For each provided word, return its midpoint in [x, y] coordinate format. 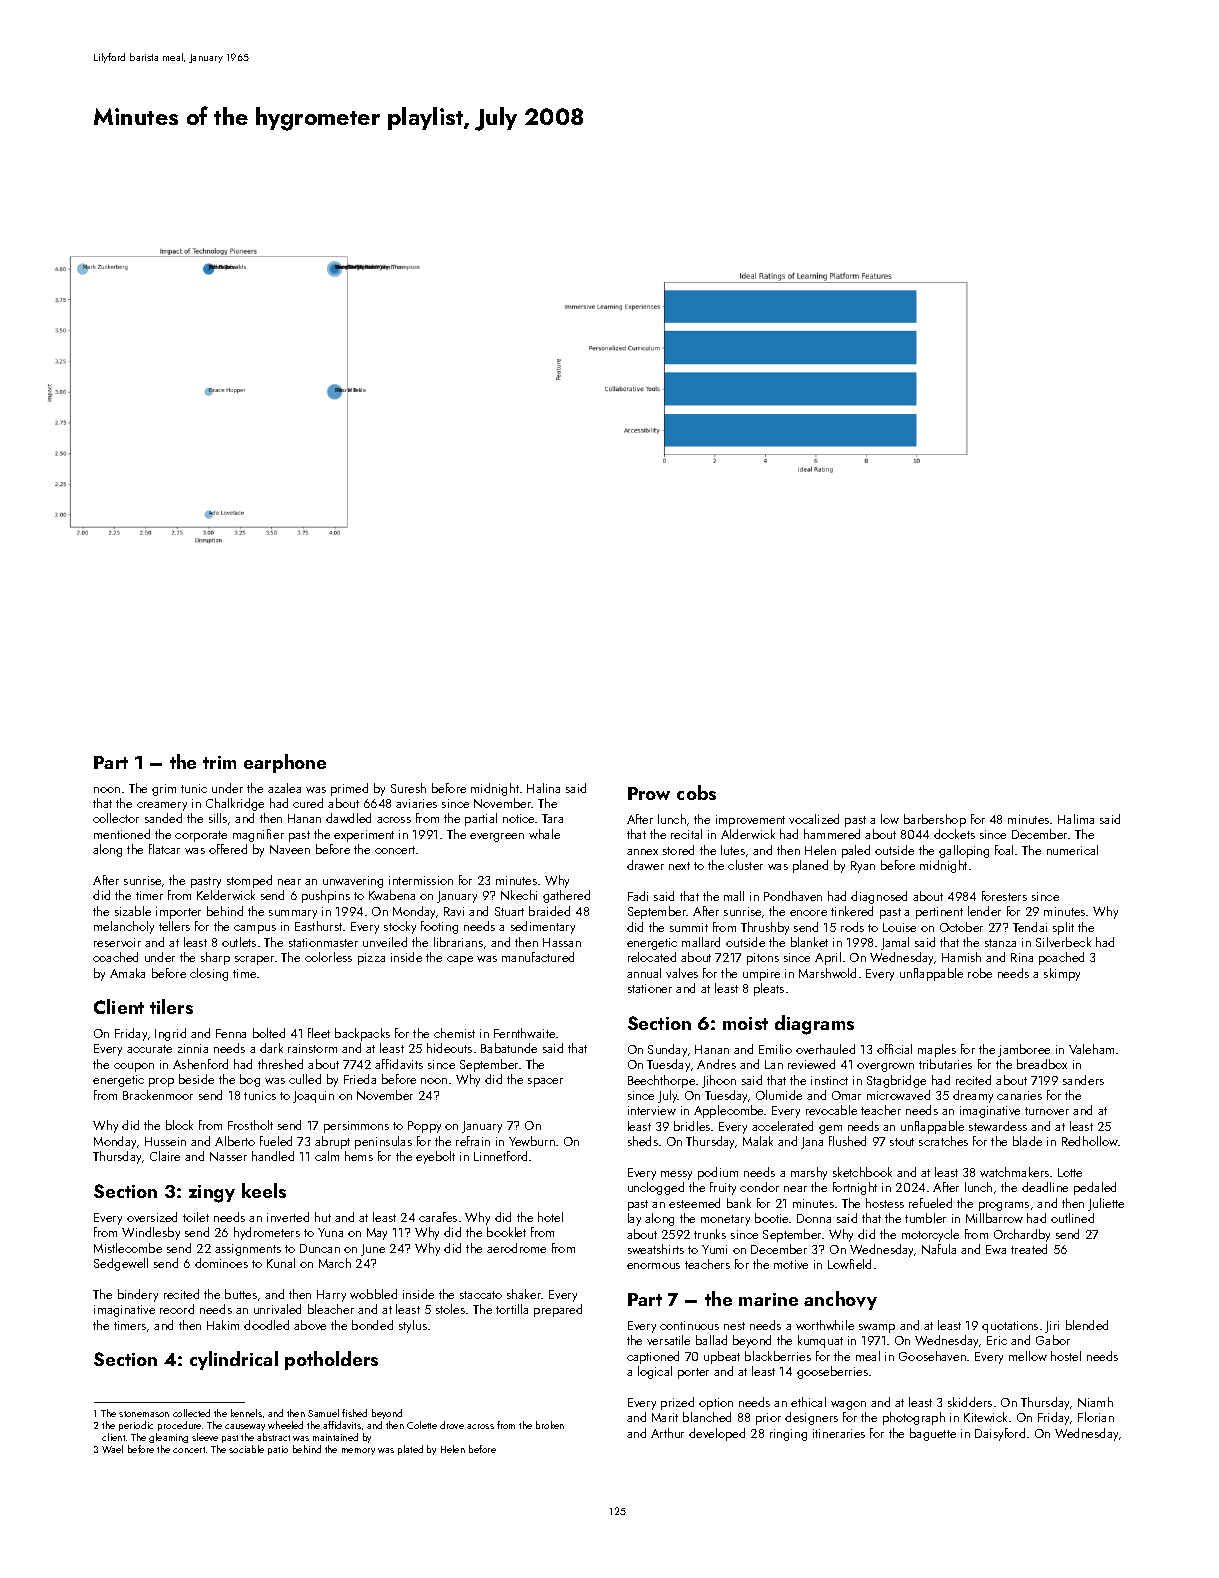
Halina [543, 788]
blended [1087, 1325]
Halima [1076, 819]
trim [219, 762]
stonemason [144, 1414]
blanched [707, 1417]
